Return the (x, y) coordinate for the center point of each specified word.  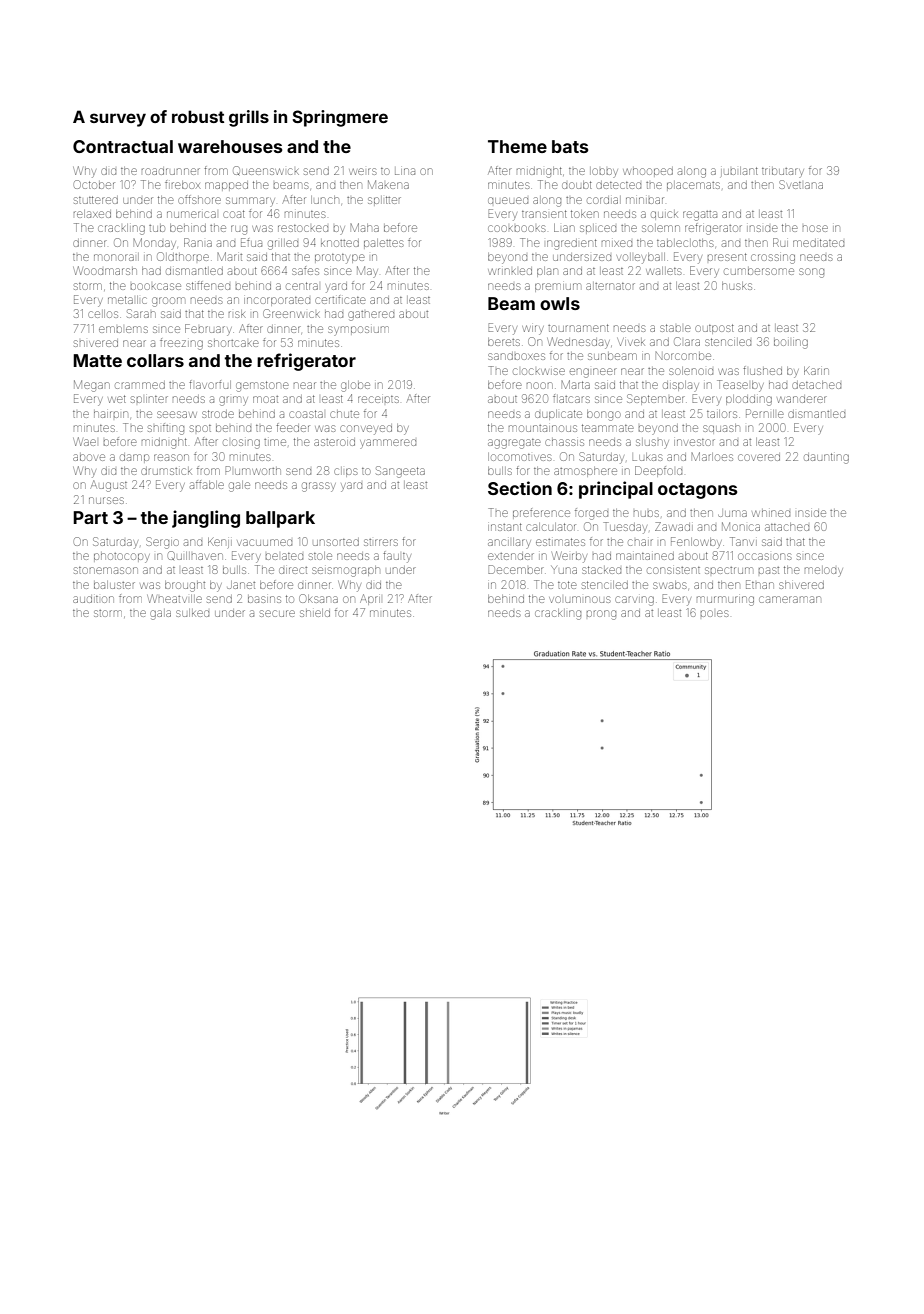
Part (90, 517)
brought (185, 586)
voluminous (580, 599)
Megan (92, 386)
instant (505, 527)
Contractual (123, 146)
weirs (363, 171)
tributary (783, 172)
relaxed (92, 214)
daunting (826, 458)
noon (540, 385)
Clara (687, 341)
